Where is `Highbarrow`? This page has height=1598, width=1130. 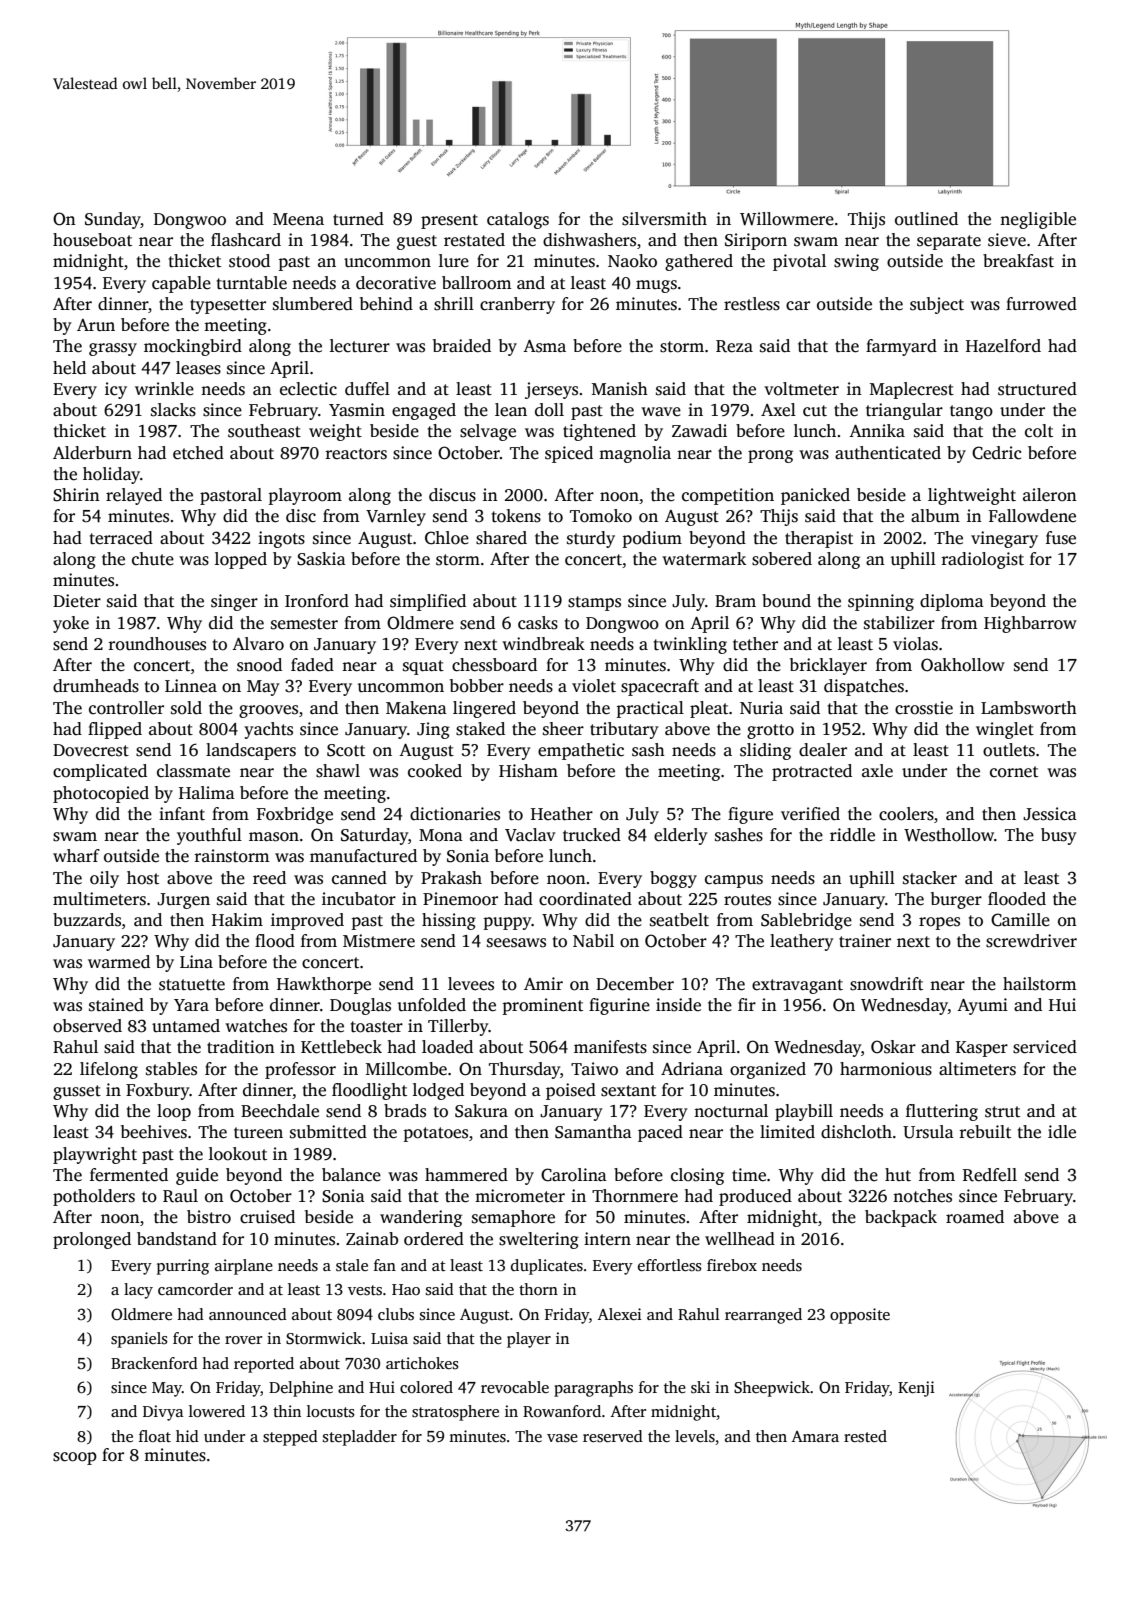 Highbarrow is located at coordinates (1030, 624).
